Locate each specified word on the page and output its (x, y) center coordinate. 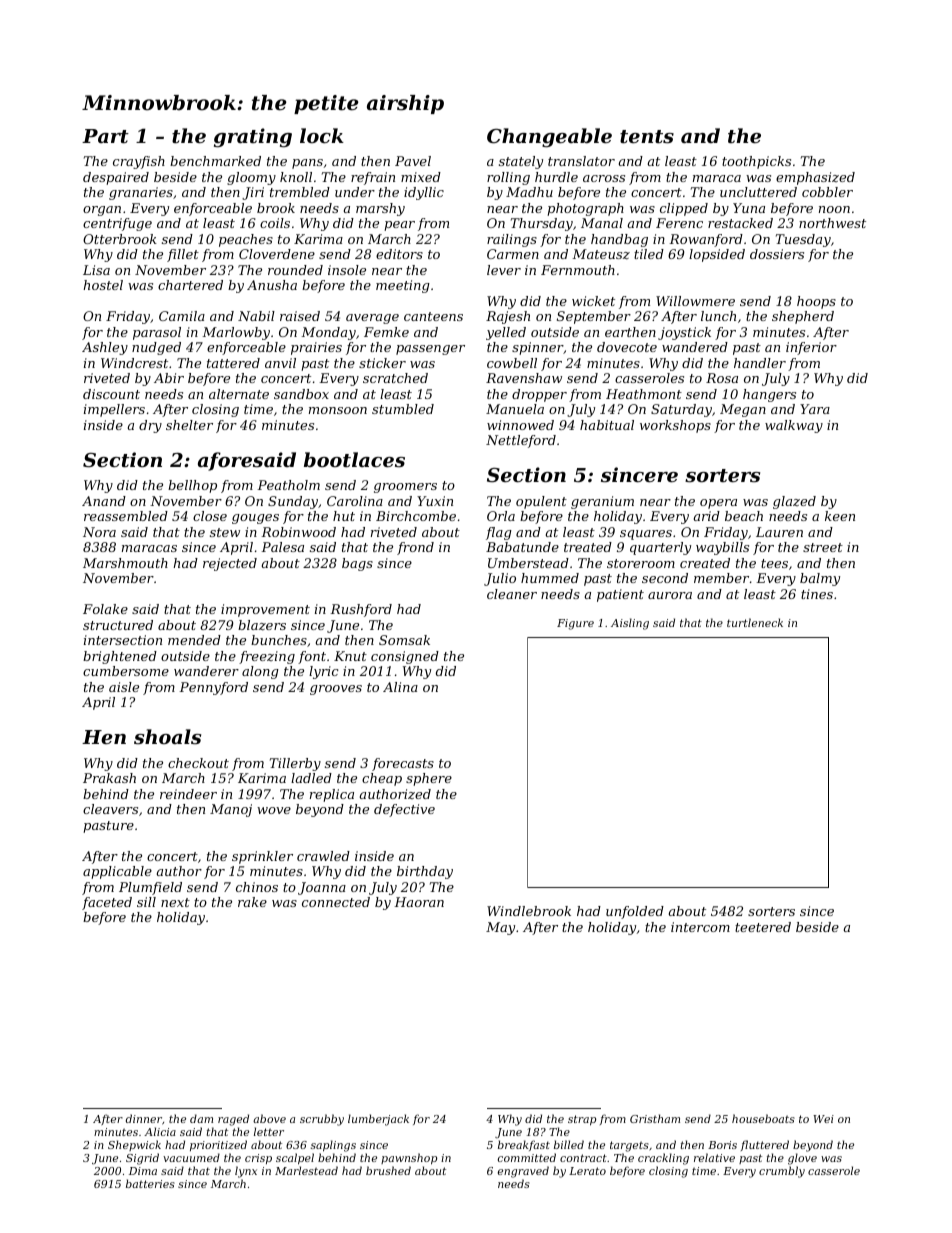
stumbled (403, 409)
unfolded (635, 912)
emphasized (815, 178)
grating (253, 137)
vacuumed (191, 1157)
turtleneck (755, 622)
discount (111, 394)
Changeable (549, 138)
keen (840, 516)
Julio (500, 579)
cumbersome (126, 671)
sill (146, 902)
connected (336, 902)
